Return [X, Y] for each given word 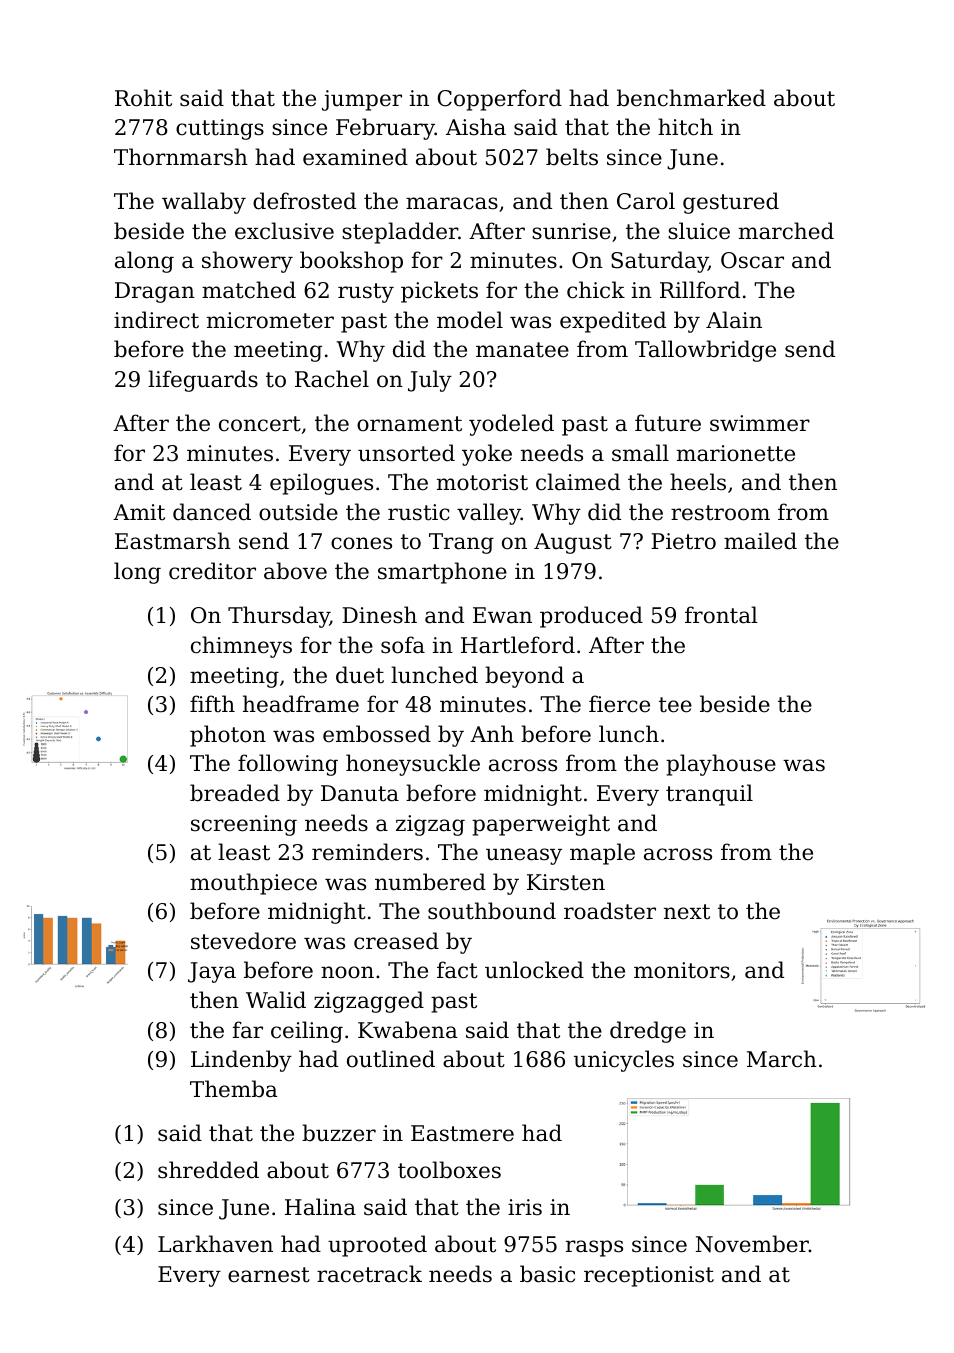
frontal [721, 615]
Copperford [499, 100]
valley [489, 514]
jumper [362, 100]
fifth [212, 704]
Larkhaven [215, 1244]
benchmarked [691, 98]
